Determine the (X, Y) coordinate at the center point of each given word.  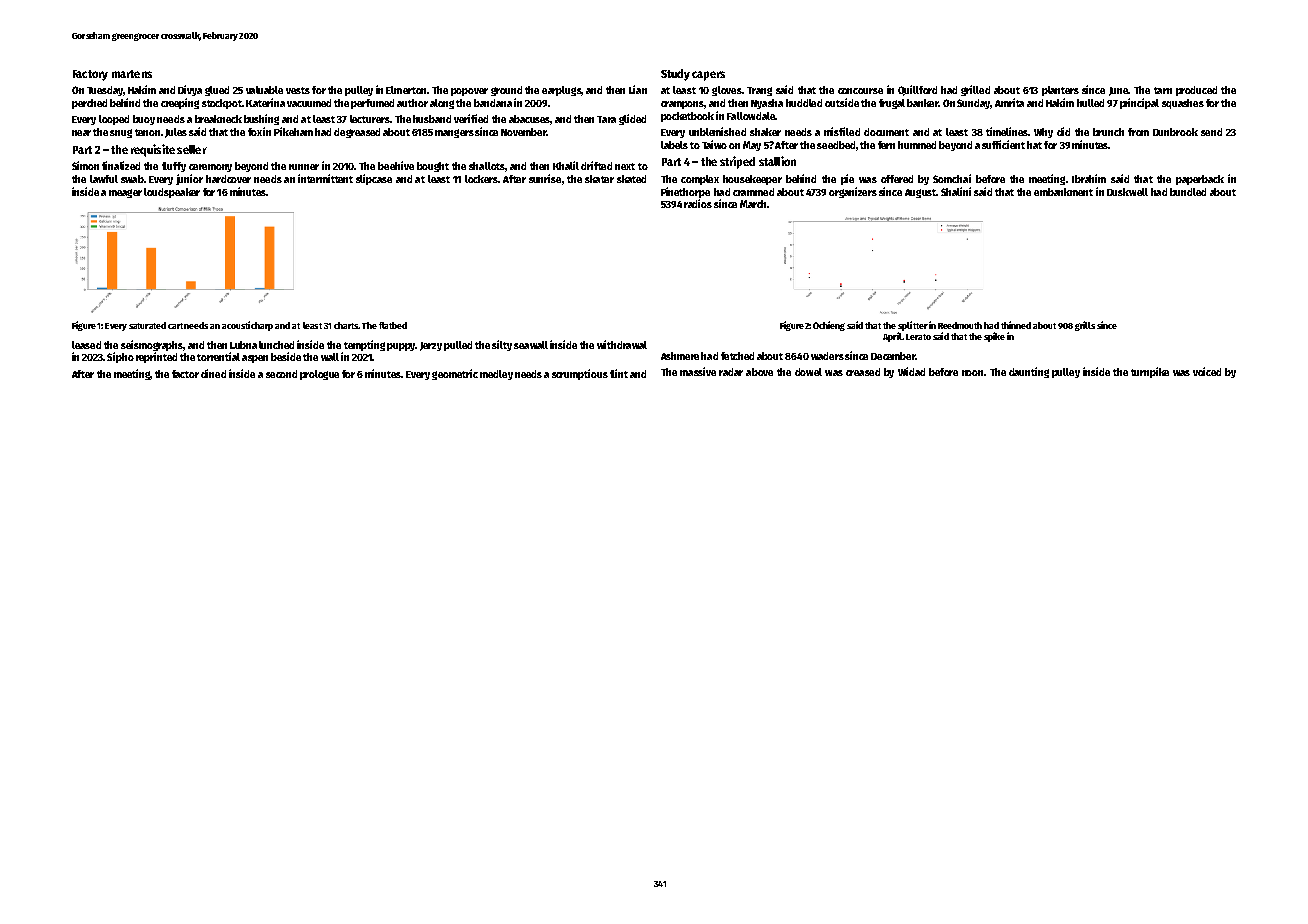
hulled (1090, 103)
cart (176, 326)
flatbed (393, 325)
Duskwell (1127, 192)
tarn (1163, 90)
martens (132, 74)
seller (192, 149)
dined (213, 373)
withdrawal (622, 344)
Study (675, 75)
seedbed (836, 145)
